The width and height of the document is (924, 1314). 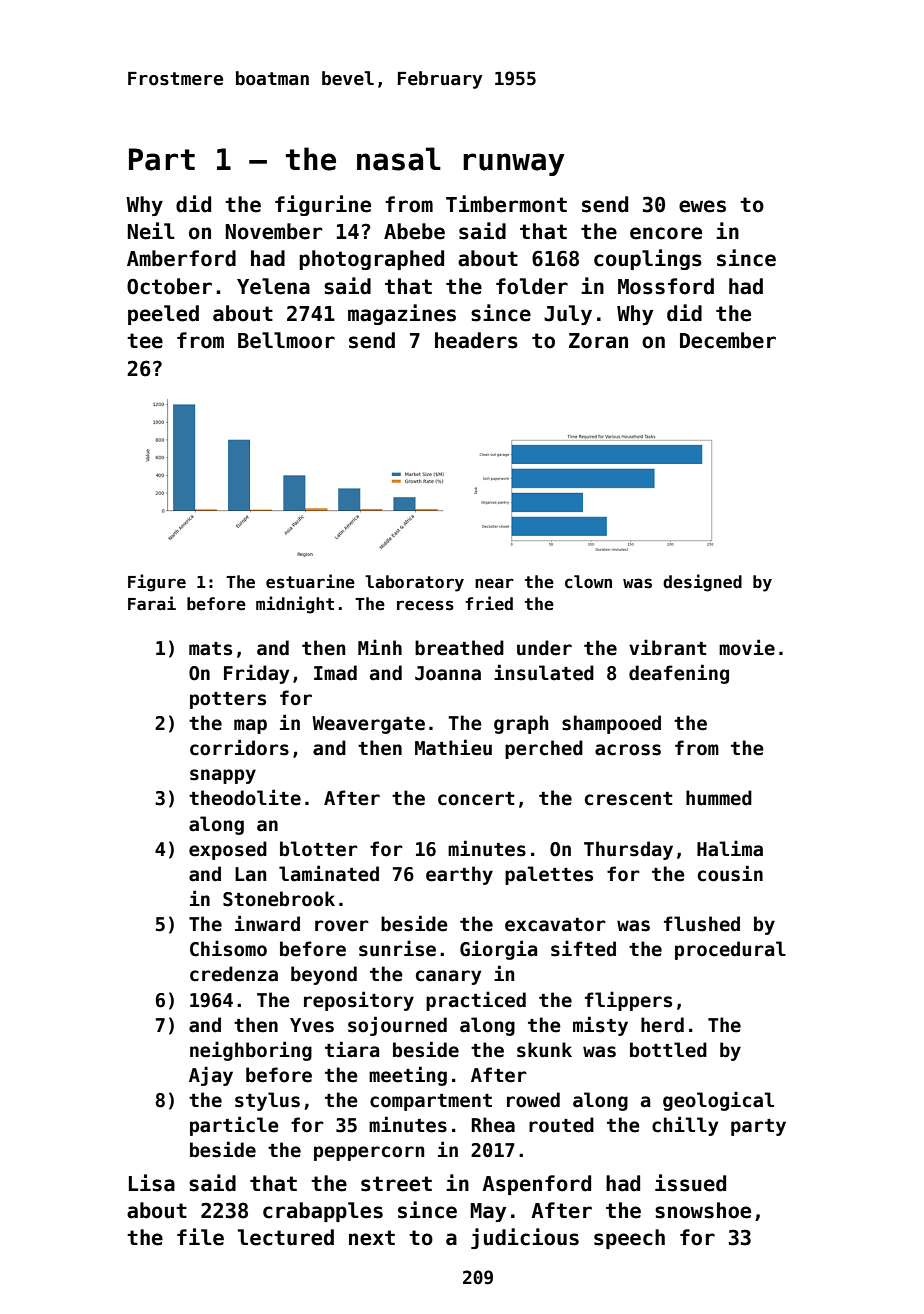 What do you see at coordinates (448, 673) in the document?
I see `Joanna` at bounding box center [448, 673].
